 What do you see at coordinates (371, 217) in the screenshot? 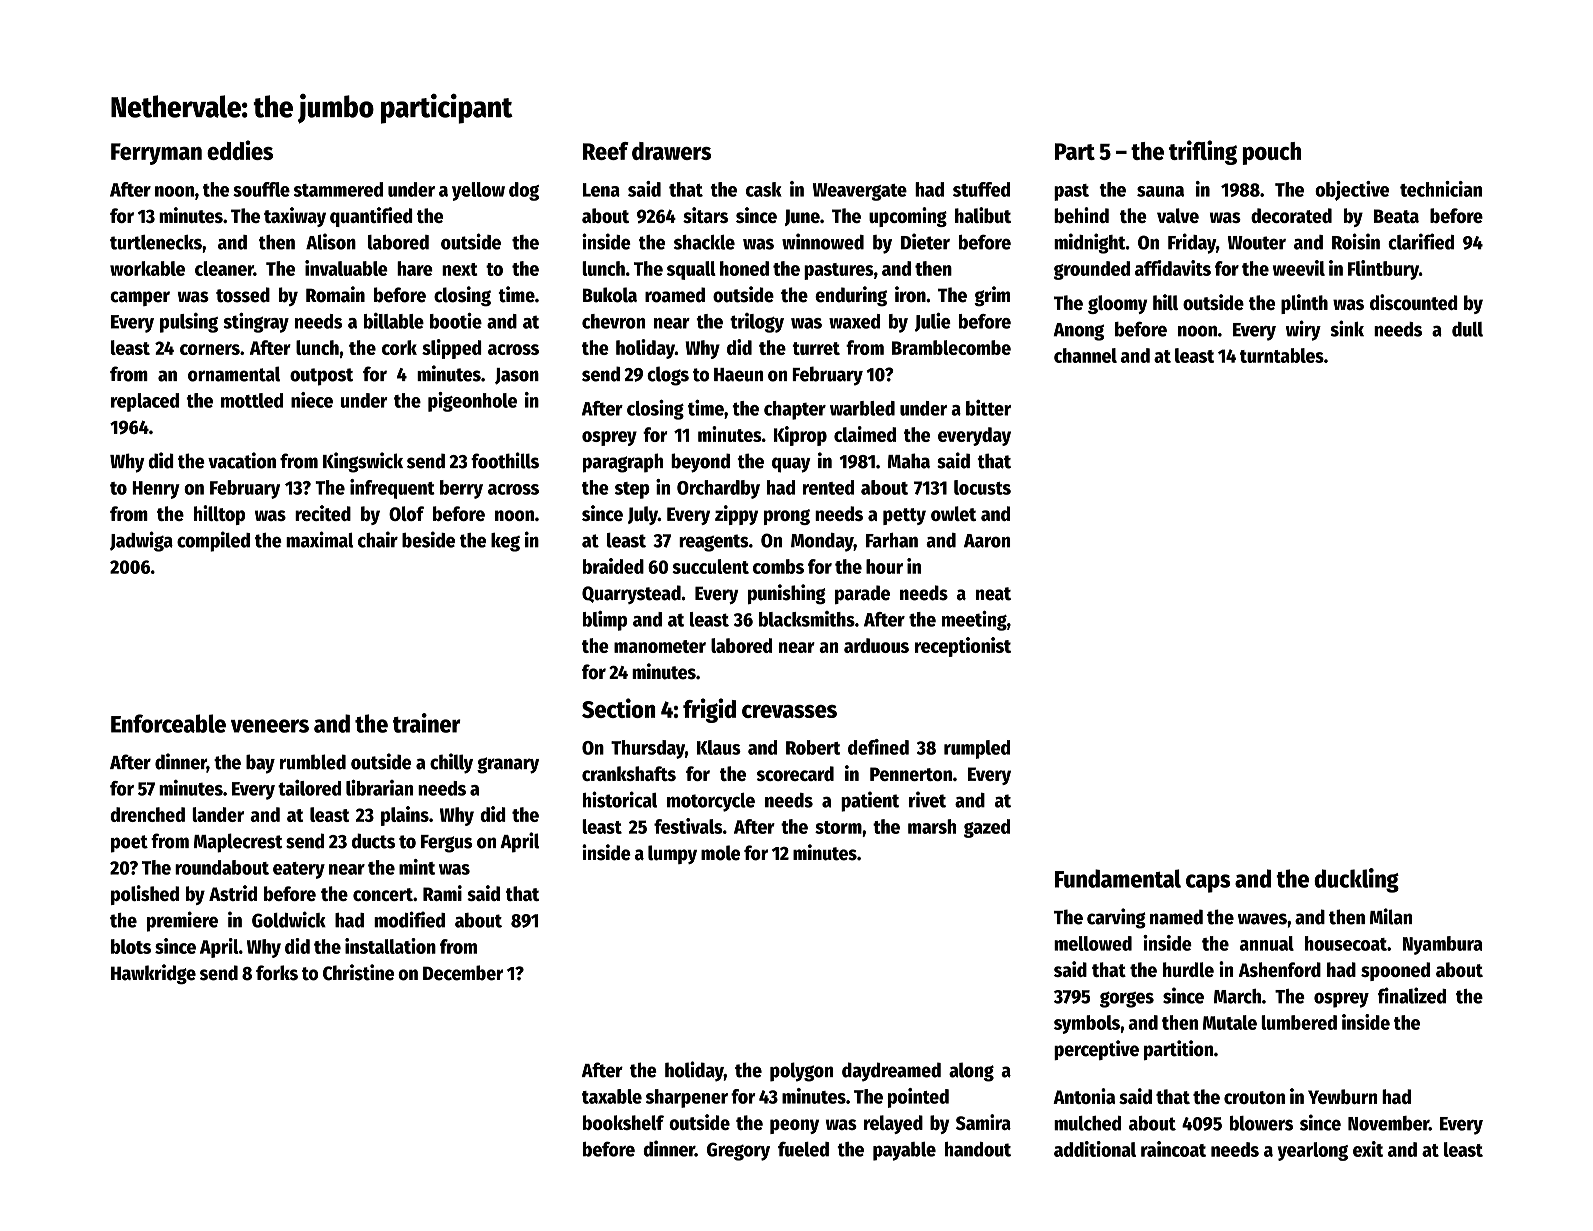
I see `quantified` at bounding box center [371, 217].
